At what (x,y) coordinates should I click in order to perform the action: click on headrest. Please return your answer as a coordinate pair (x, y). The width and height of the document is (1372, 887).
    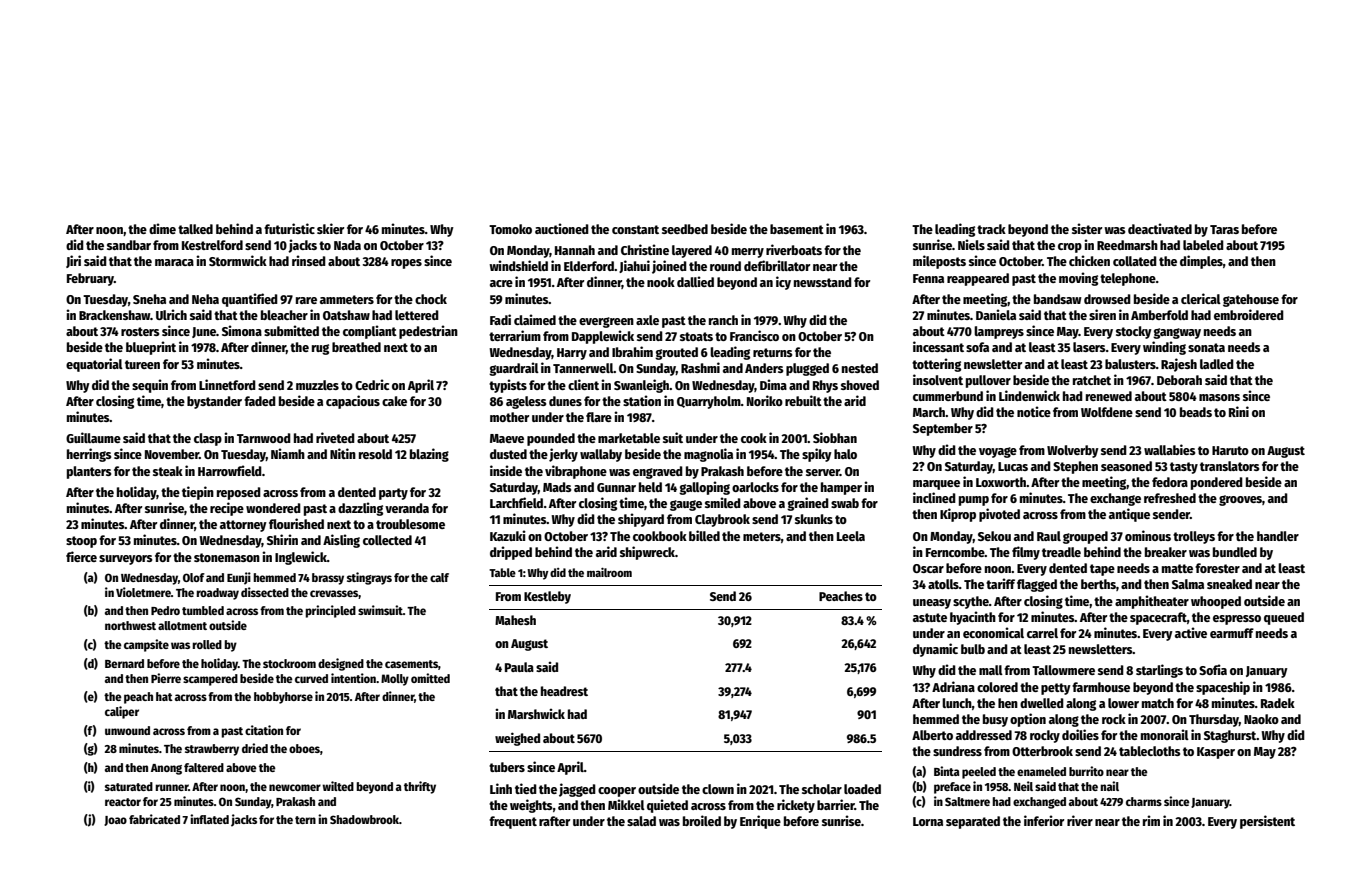
    Looking at the image, I should click on (564, 691).
